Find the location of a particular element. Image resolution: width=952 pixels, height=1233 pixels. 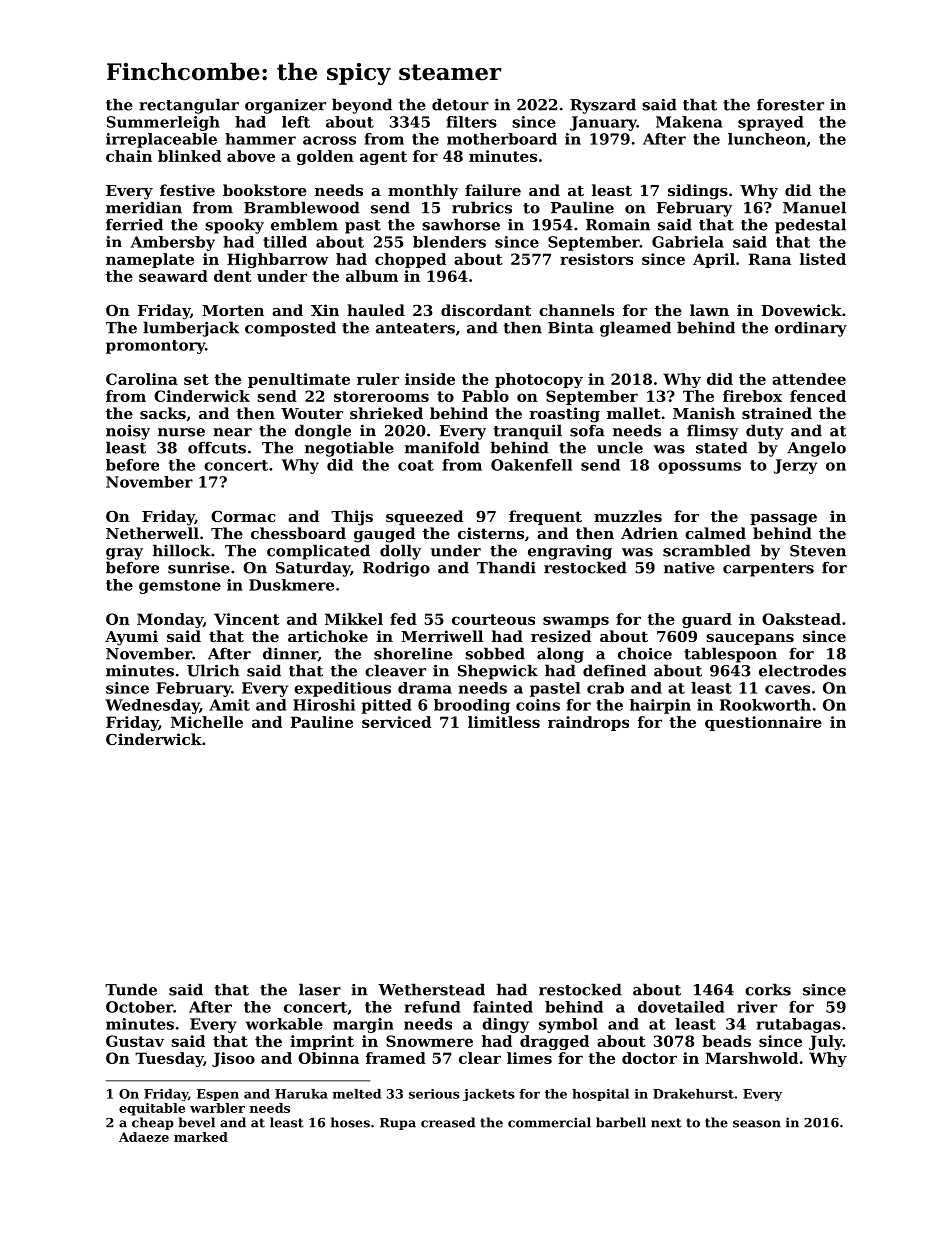

penultimate is located at coordinates (299, 380).
